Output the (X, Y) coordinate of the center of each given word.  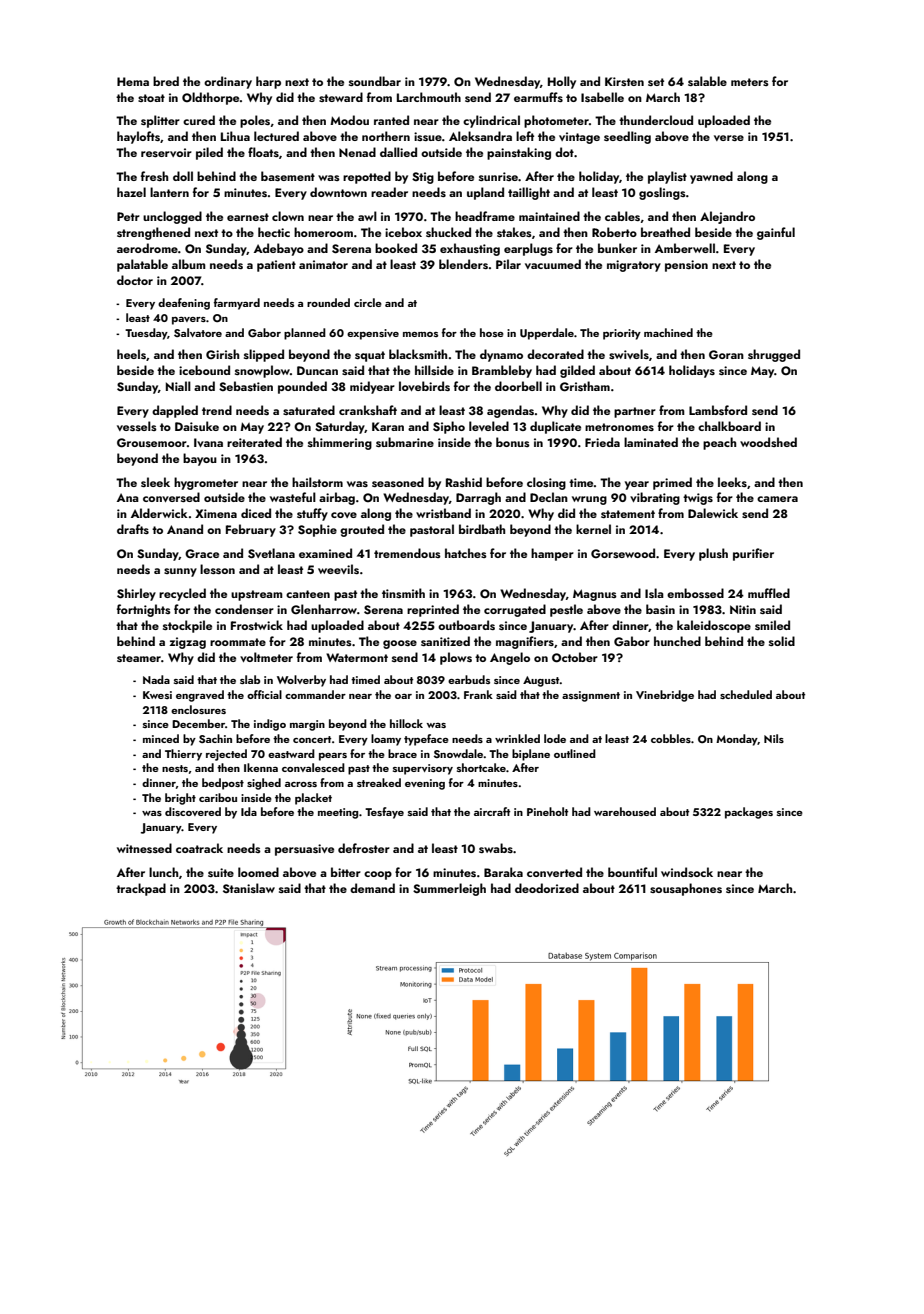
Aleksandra (480, 136)
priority (622, 334)
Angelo (510, 658)
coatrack (199, 848)
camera (777, 499)
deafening (184, 304)
